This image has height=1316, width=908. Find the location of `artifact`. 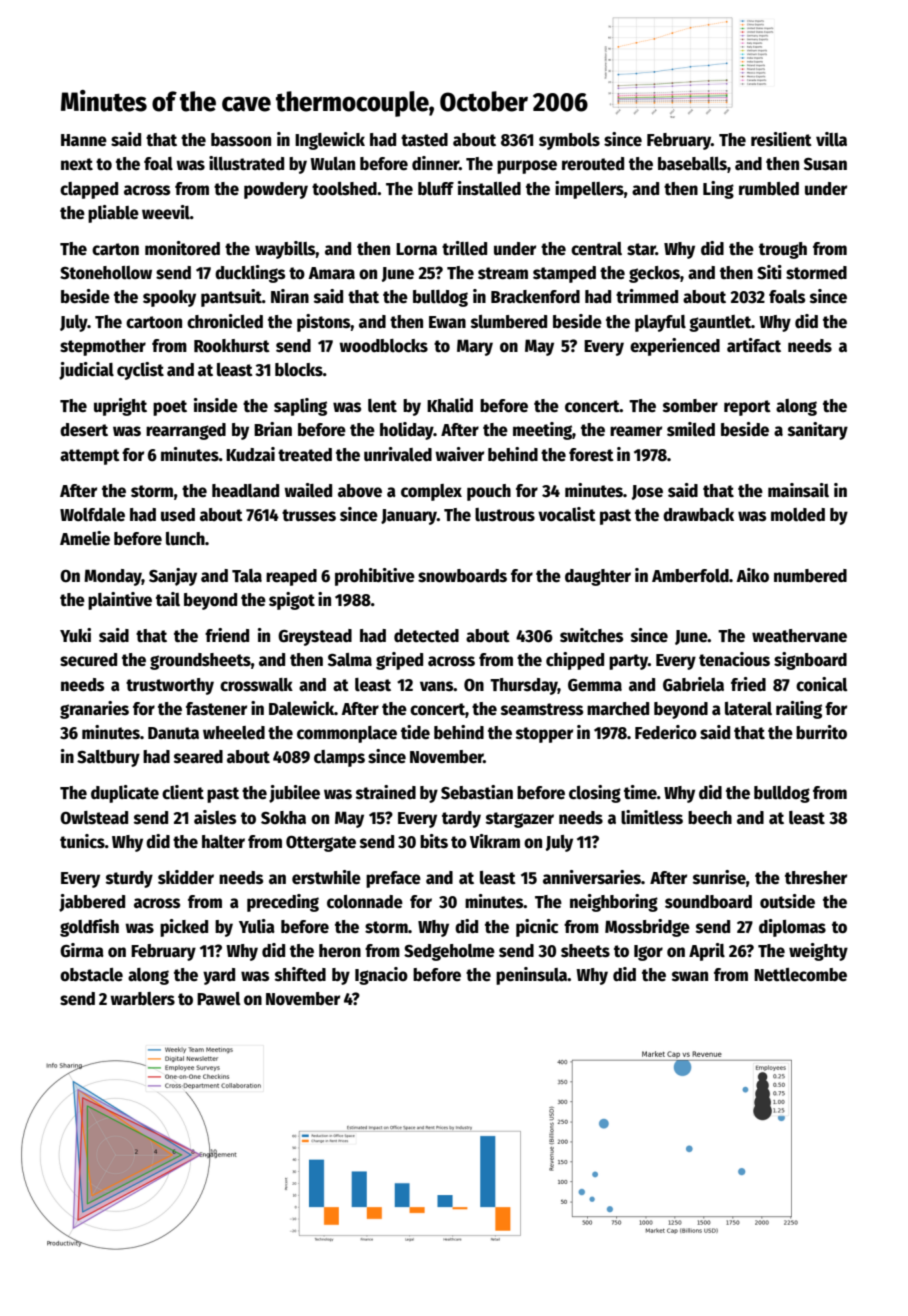

artifact is located at coordinates (754, 345).
